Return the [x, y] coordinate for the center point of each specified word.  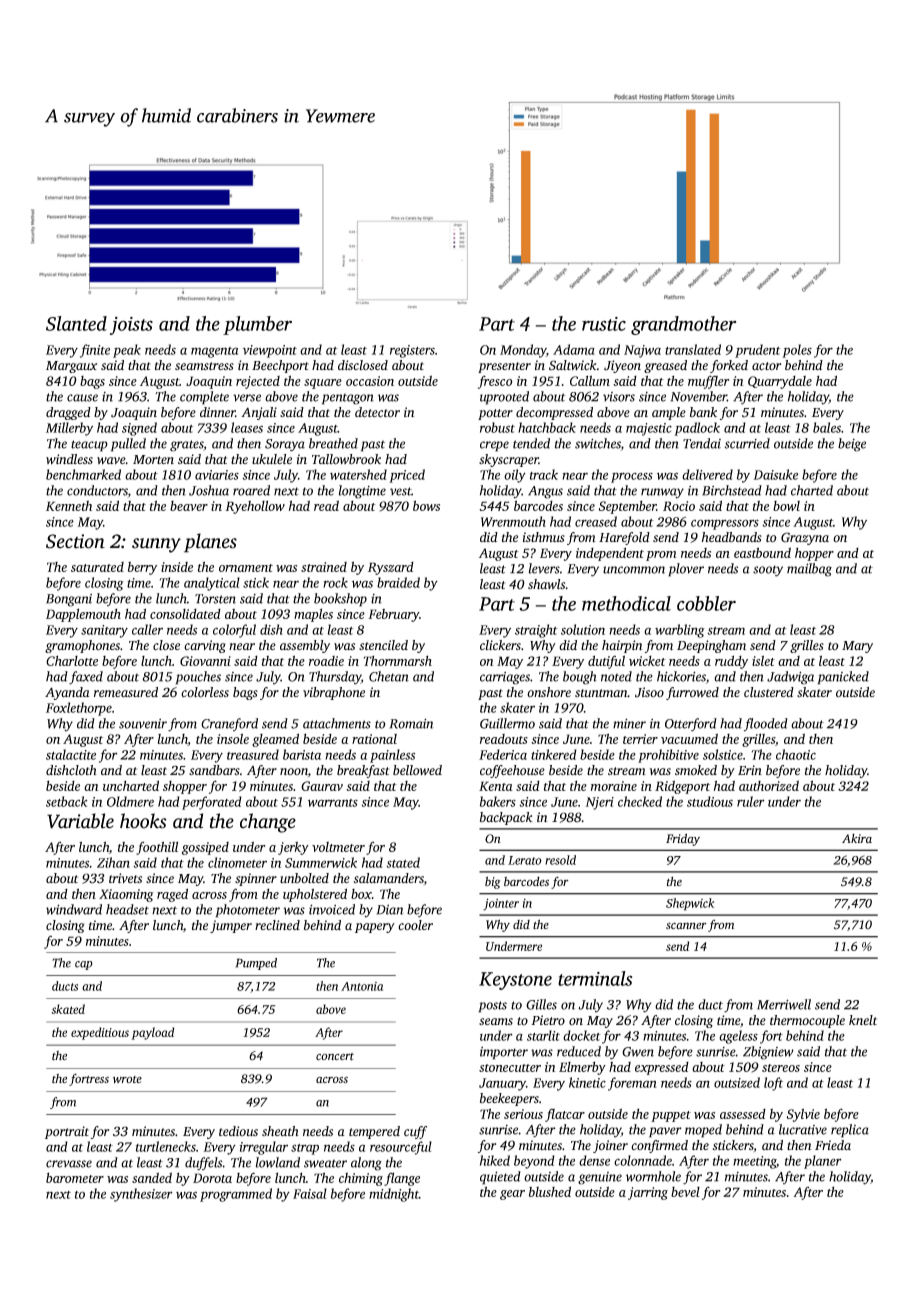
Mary [857, 647]
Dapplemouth [83, 615]
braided [398, 582]
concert [335, 1057]
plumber [257, 325]
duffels [204, 1164]
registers [412, 351]
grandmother [683, 325]
